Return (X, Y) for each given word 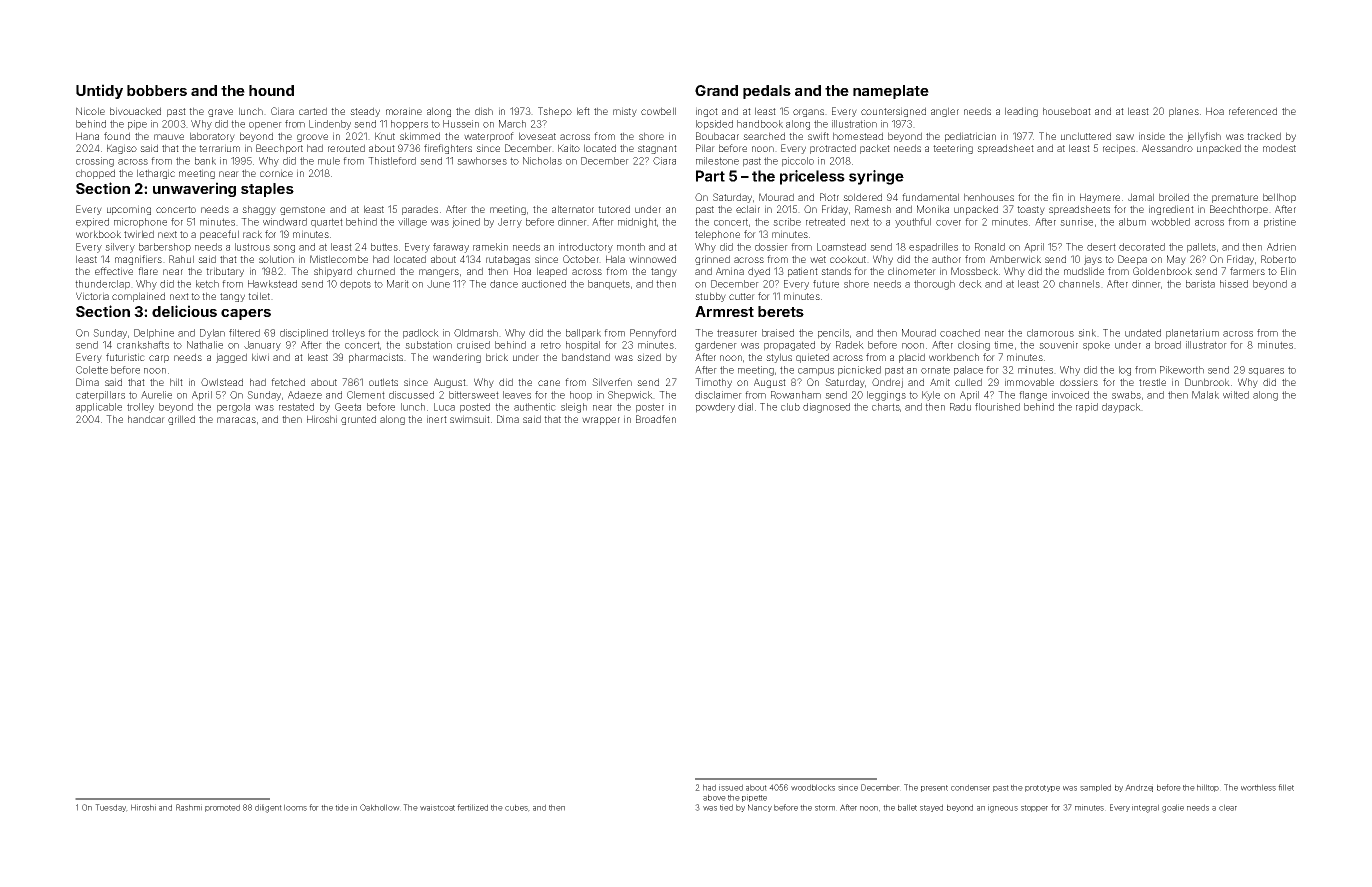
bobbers (157, 90)
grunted (358, 420)
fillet (1286, 787)
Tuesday (111, 808)
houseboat (1067, 111)
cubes (516, 807)
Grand (716, 90)
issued (731, 787)
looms (295, 807)
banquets (609, 285)
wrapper (601, 421)
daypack (1121, 408)
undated (1143, 333)
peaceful (219, 235)
